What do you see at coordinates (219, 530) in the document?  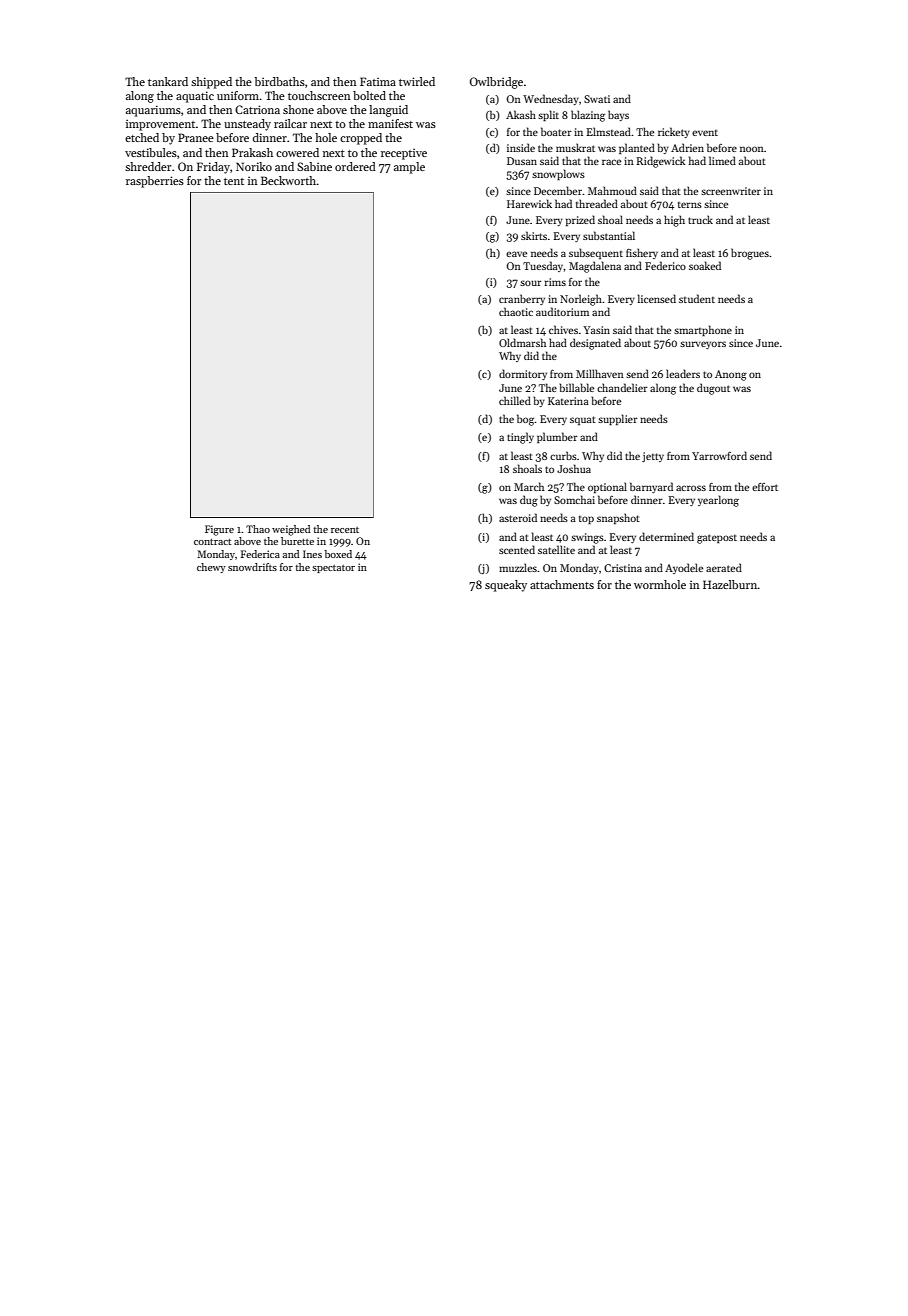 I see `Figure` at bounding box center [219, 530].
